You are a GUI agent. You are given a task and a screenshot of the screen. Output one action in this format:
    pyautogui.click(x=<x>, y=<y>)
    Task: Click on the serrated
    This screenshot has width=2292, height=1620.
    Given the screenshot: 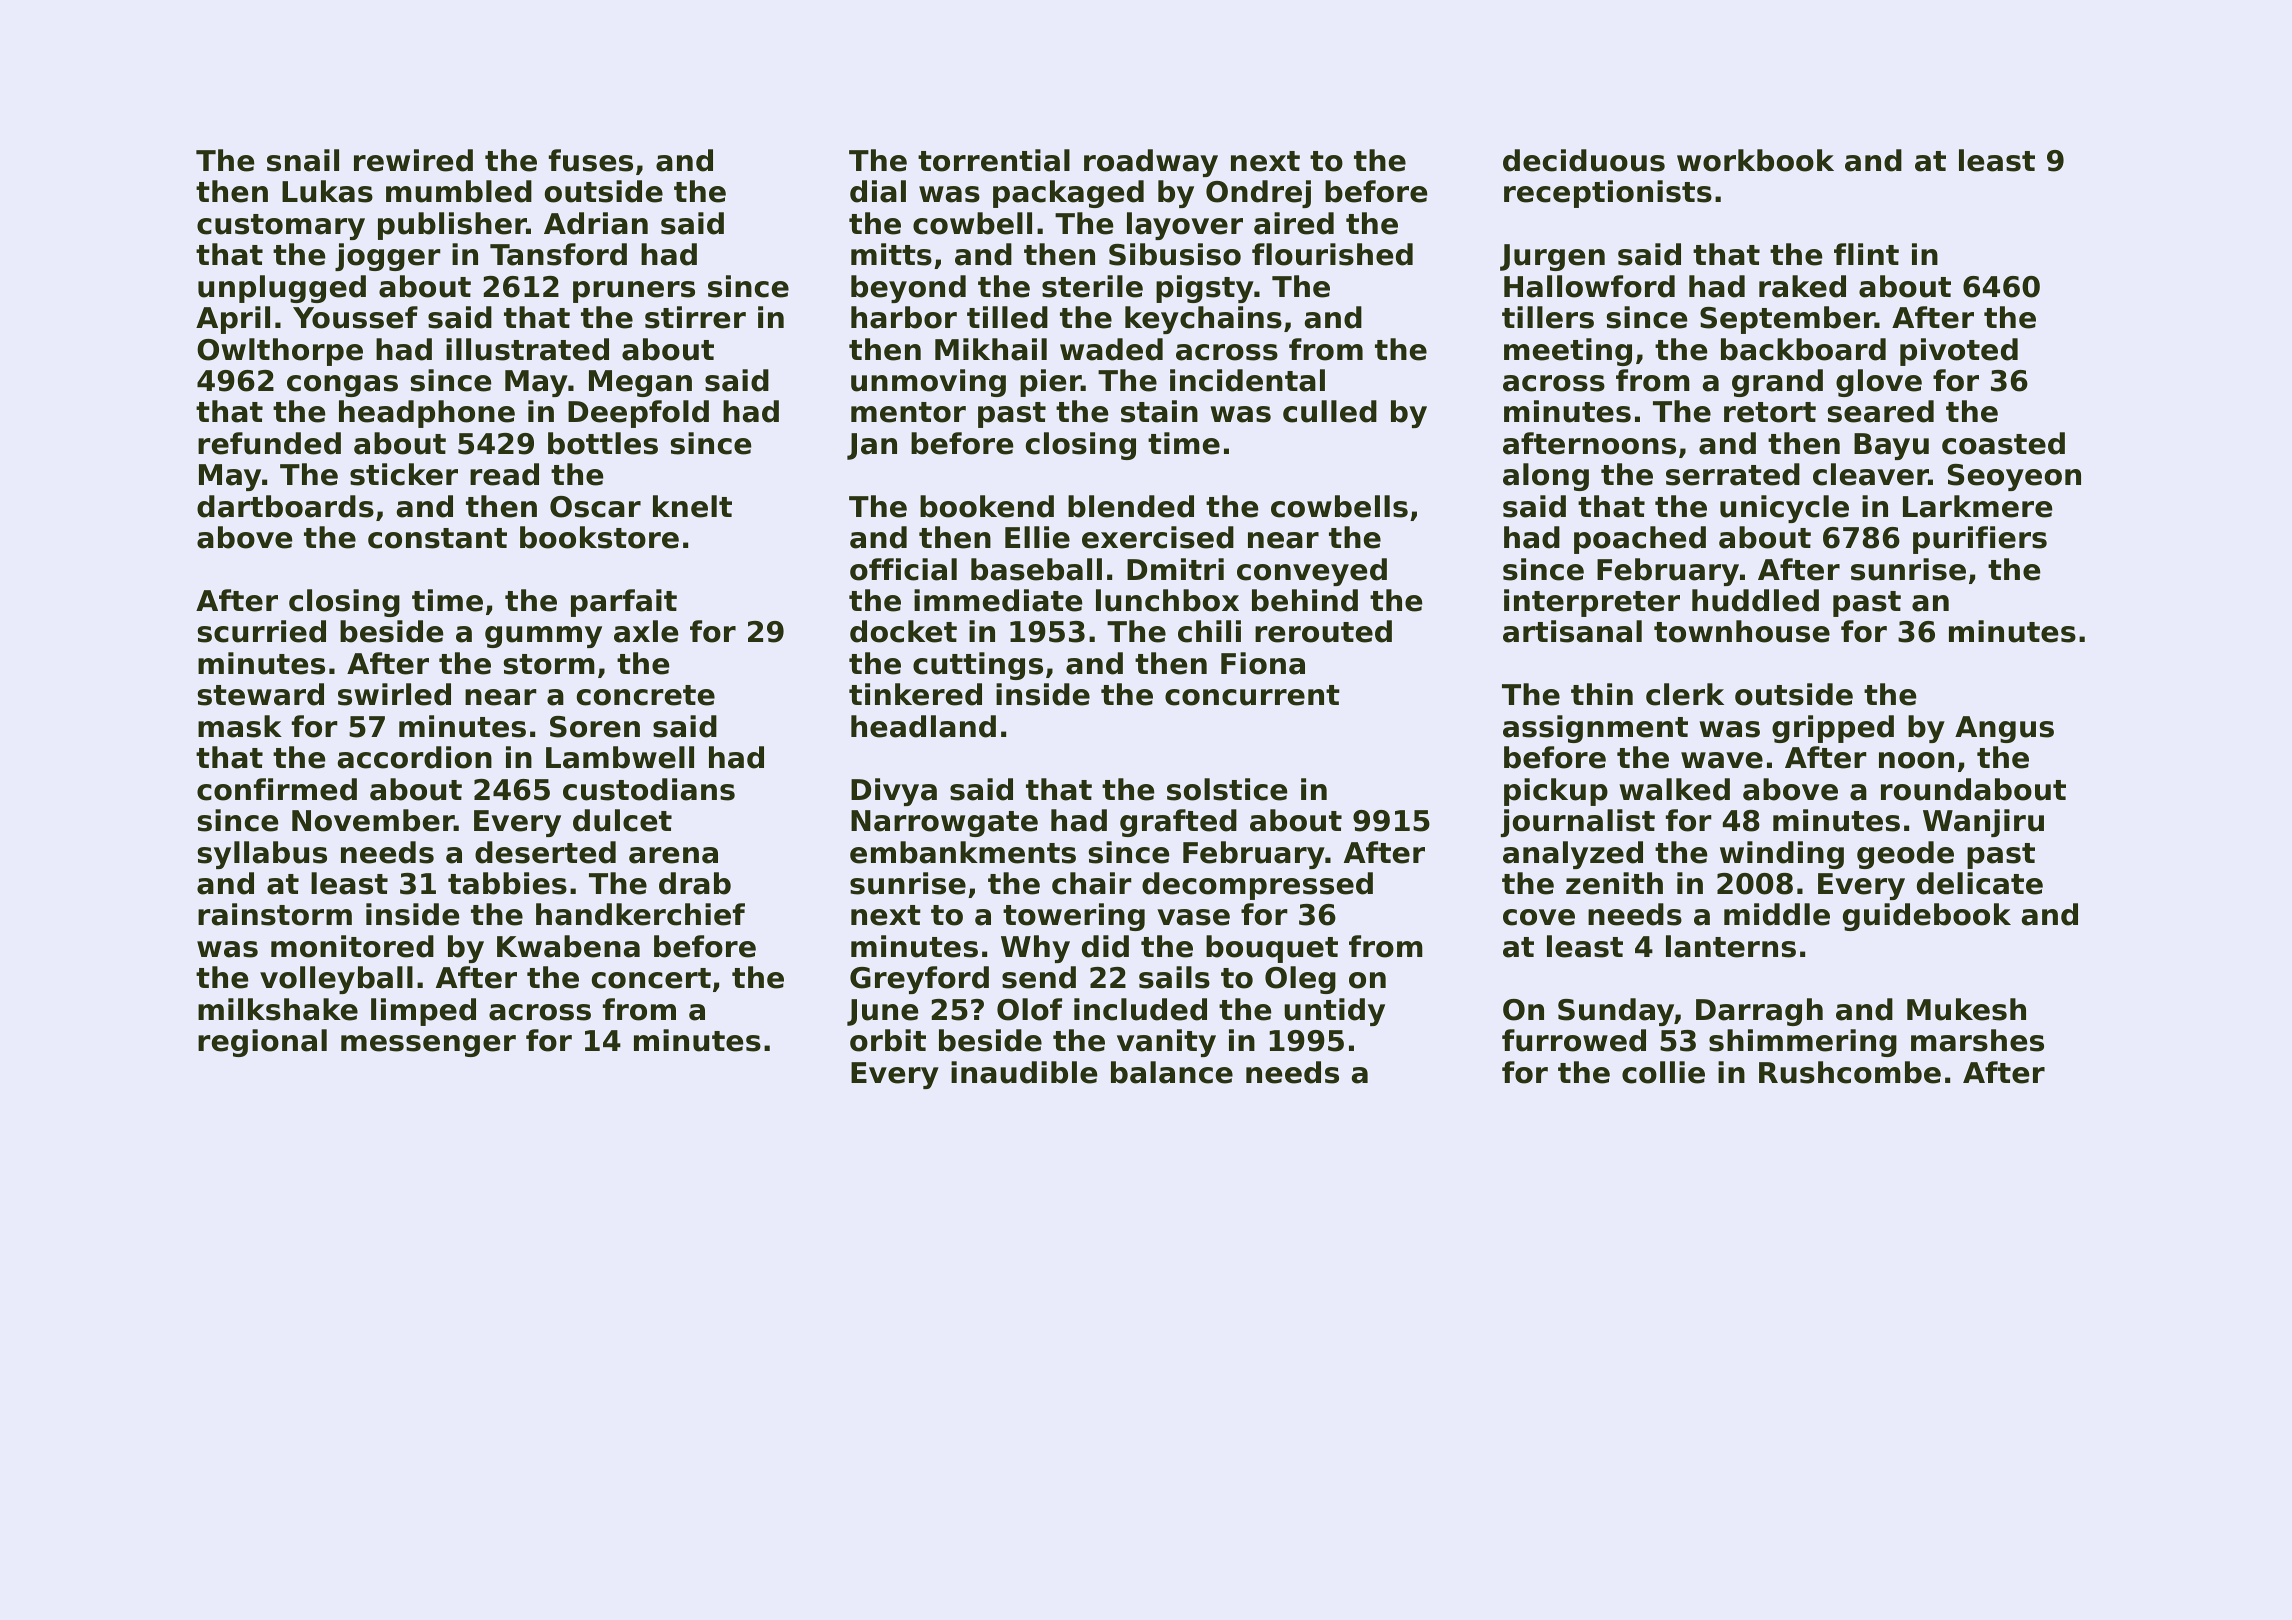 What is the action you would take?
    pyautogui.click(x=1733, y=474)
